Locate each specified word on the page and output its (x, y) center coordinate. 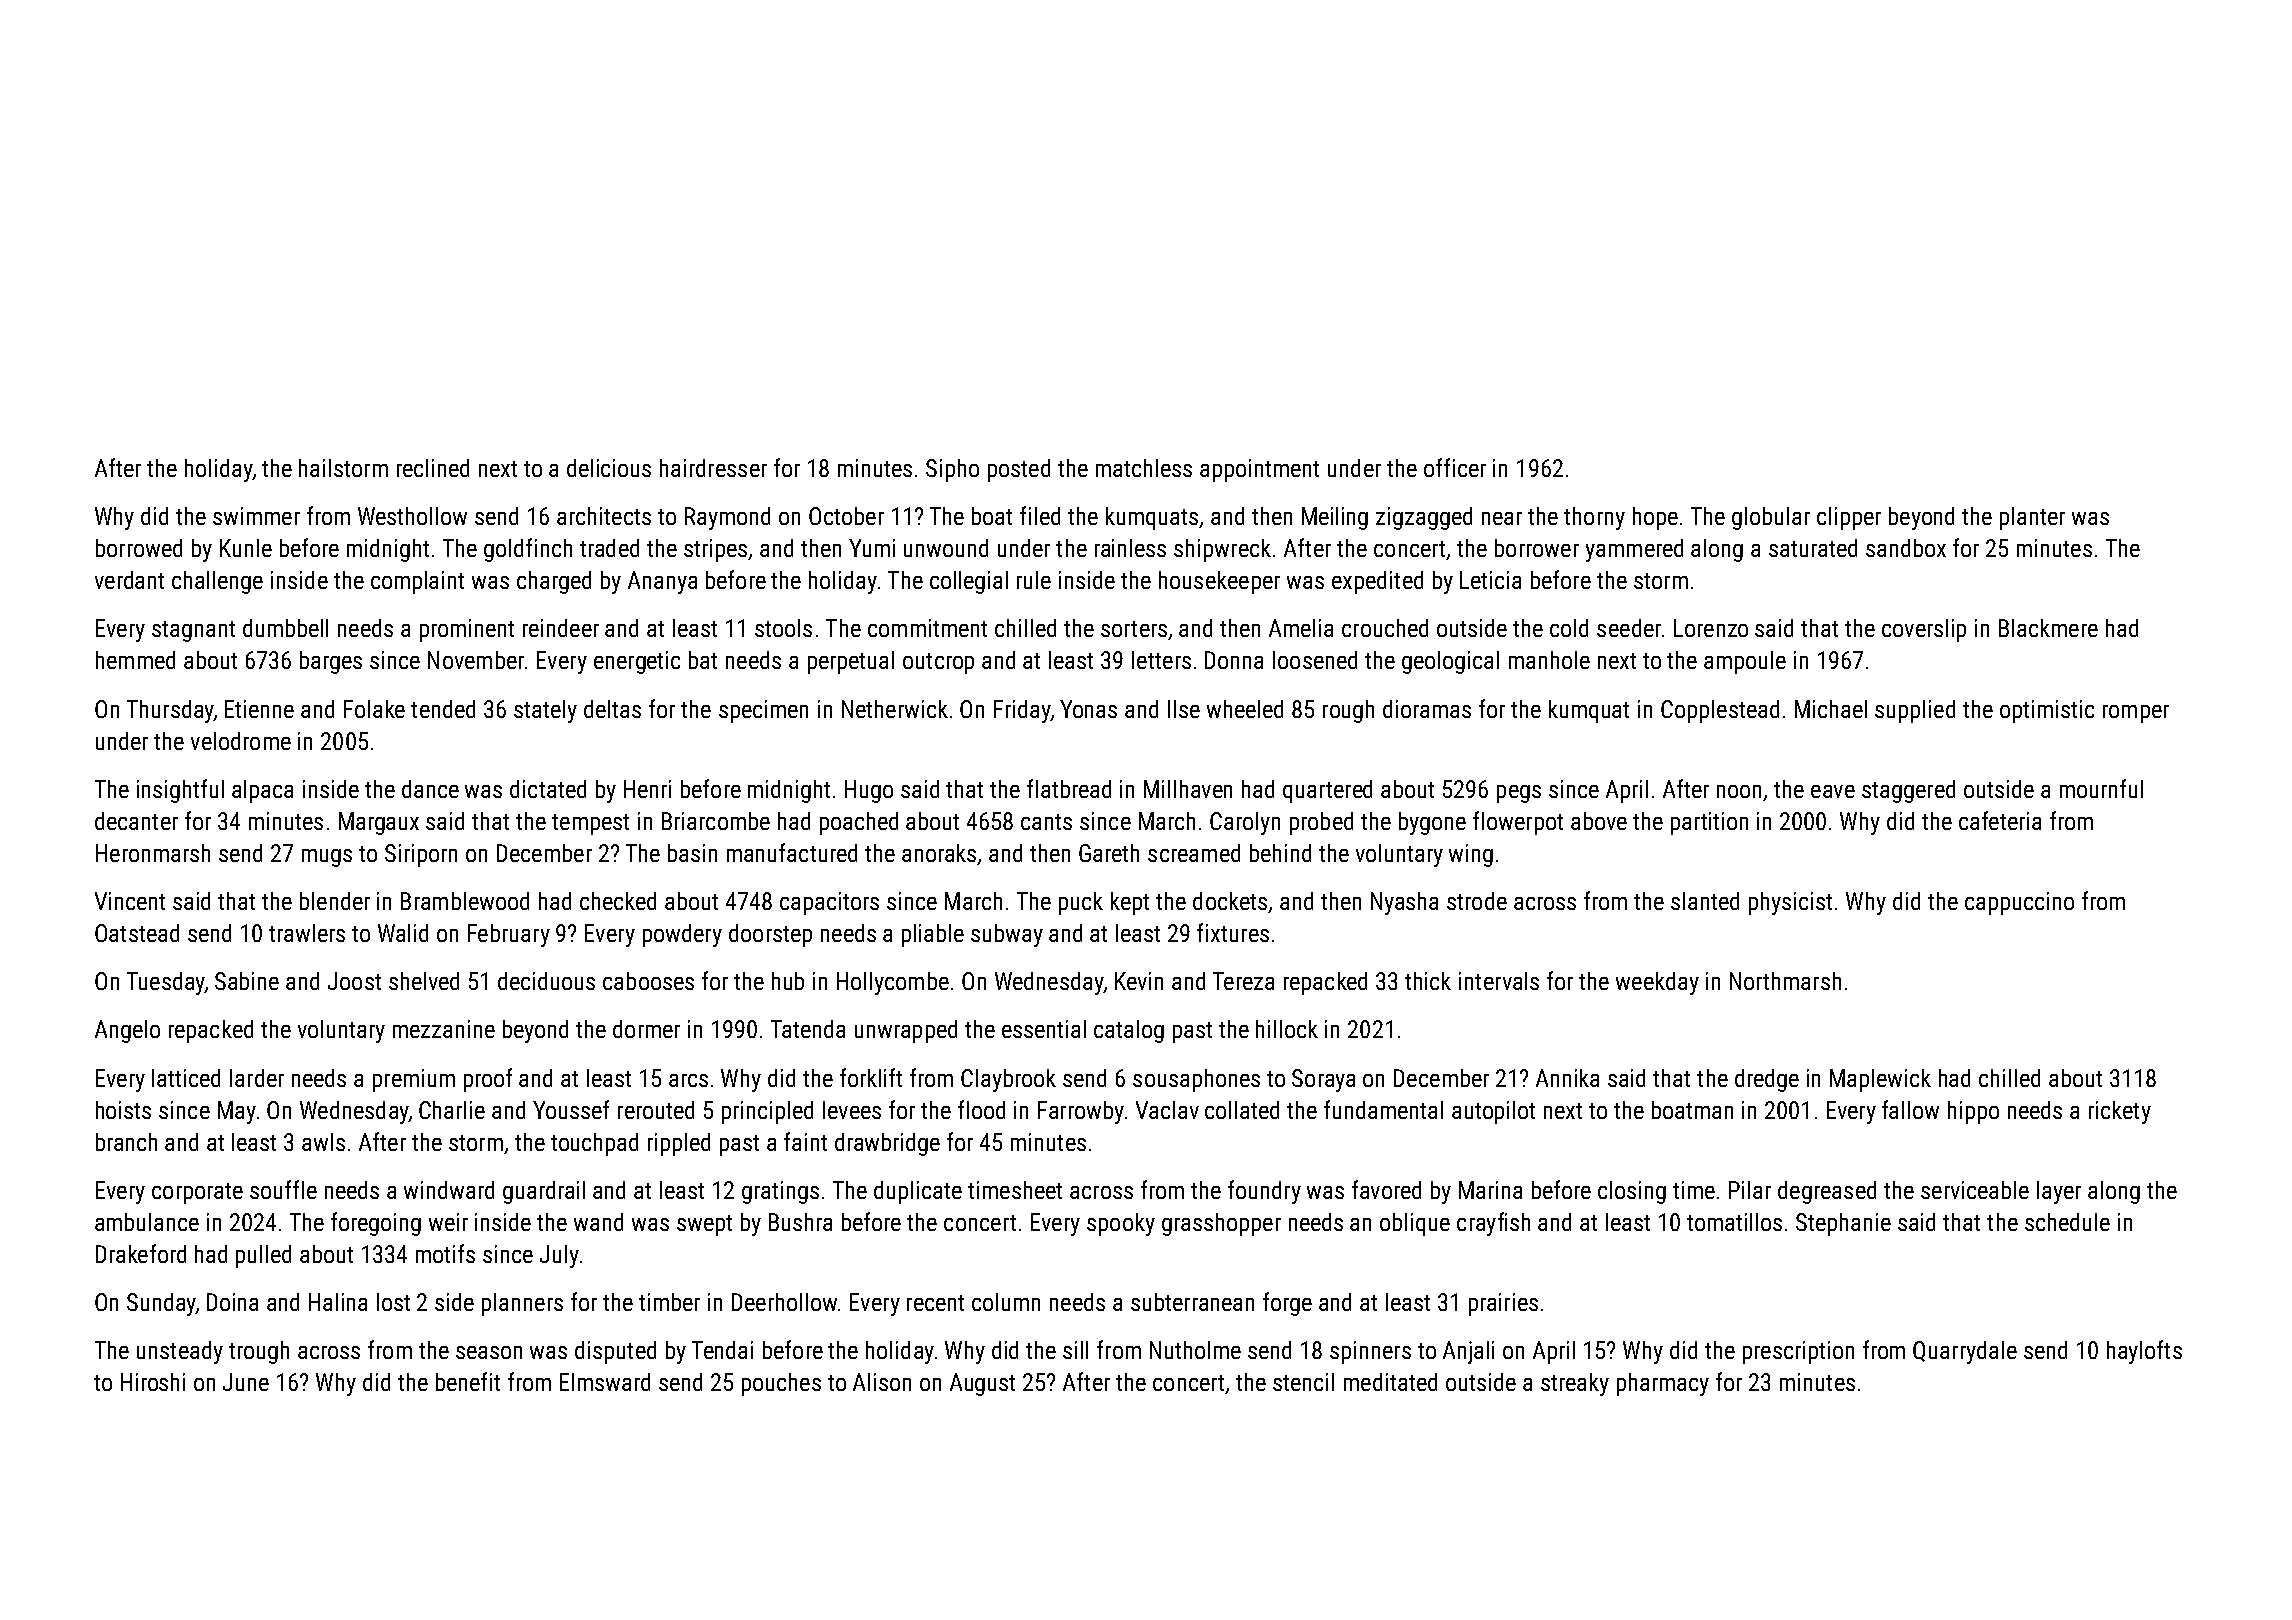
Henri (647, 789)
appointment (1259, 470)
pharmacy (1663, 1384)
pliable (933, 935)
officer (1455, 467)
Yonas (1088, 709)
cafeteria (2000, 820)
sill (1075, 1350)
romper (2136, 714)
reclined (433, 468)
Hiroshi (153, 1382)
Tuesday (166, 983)
